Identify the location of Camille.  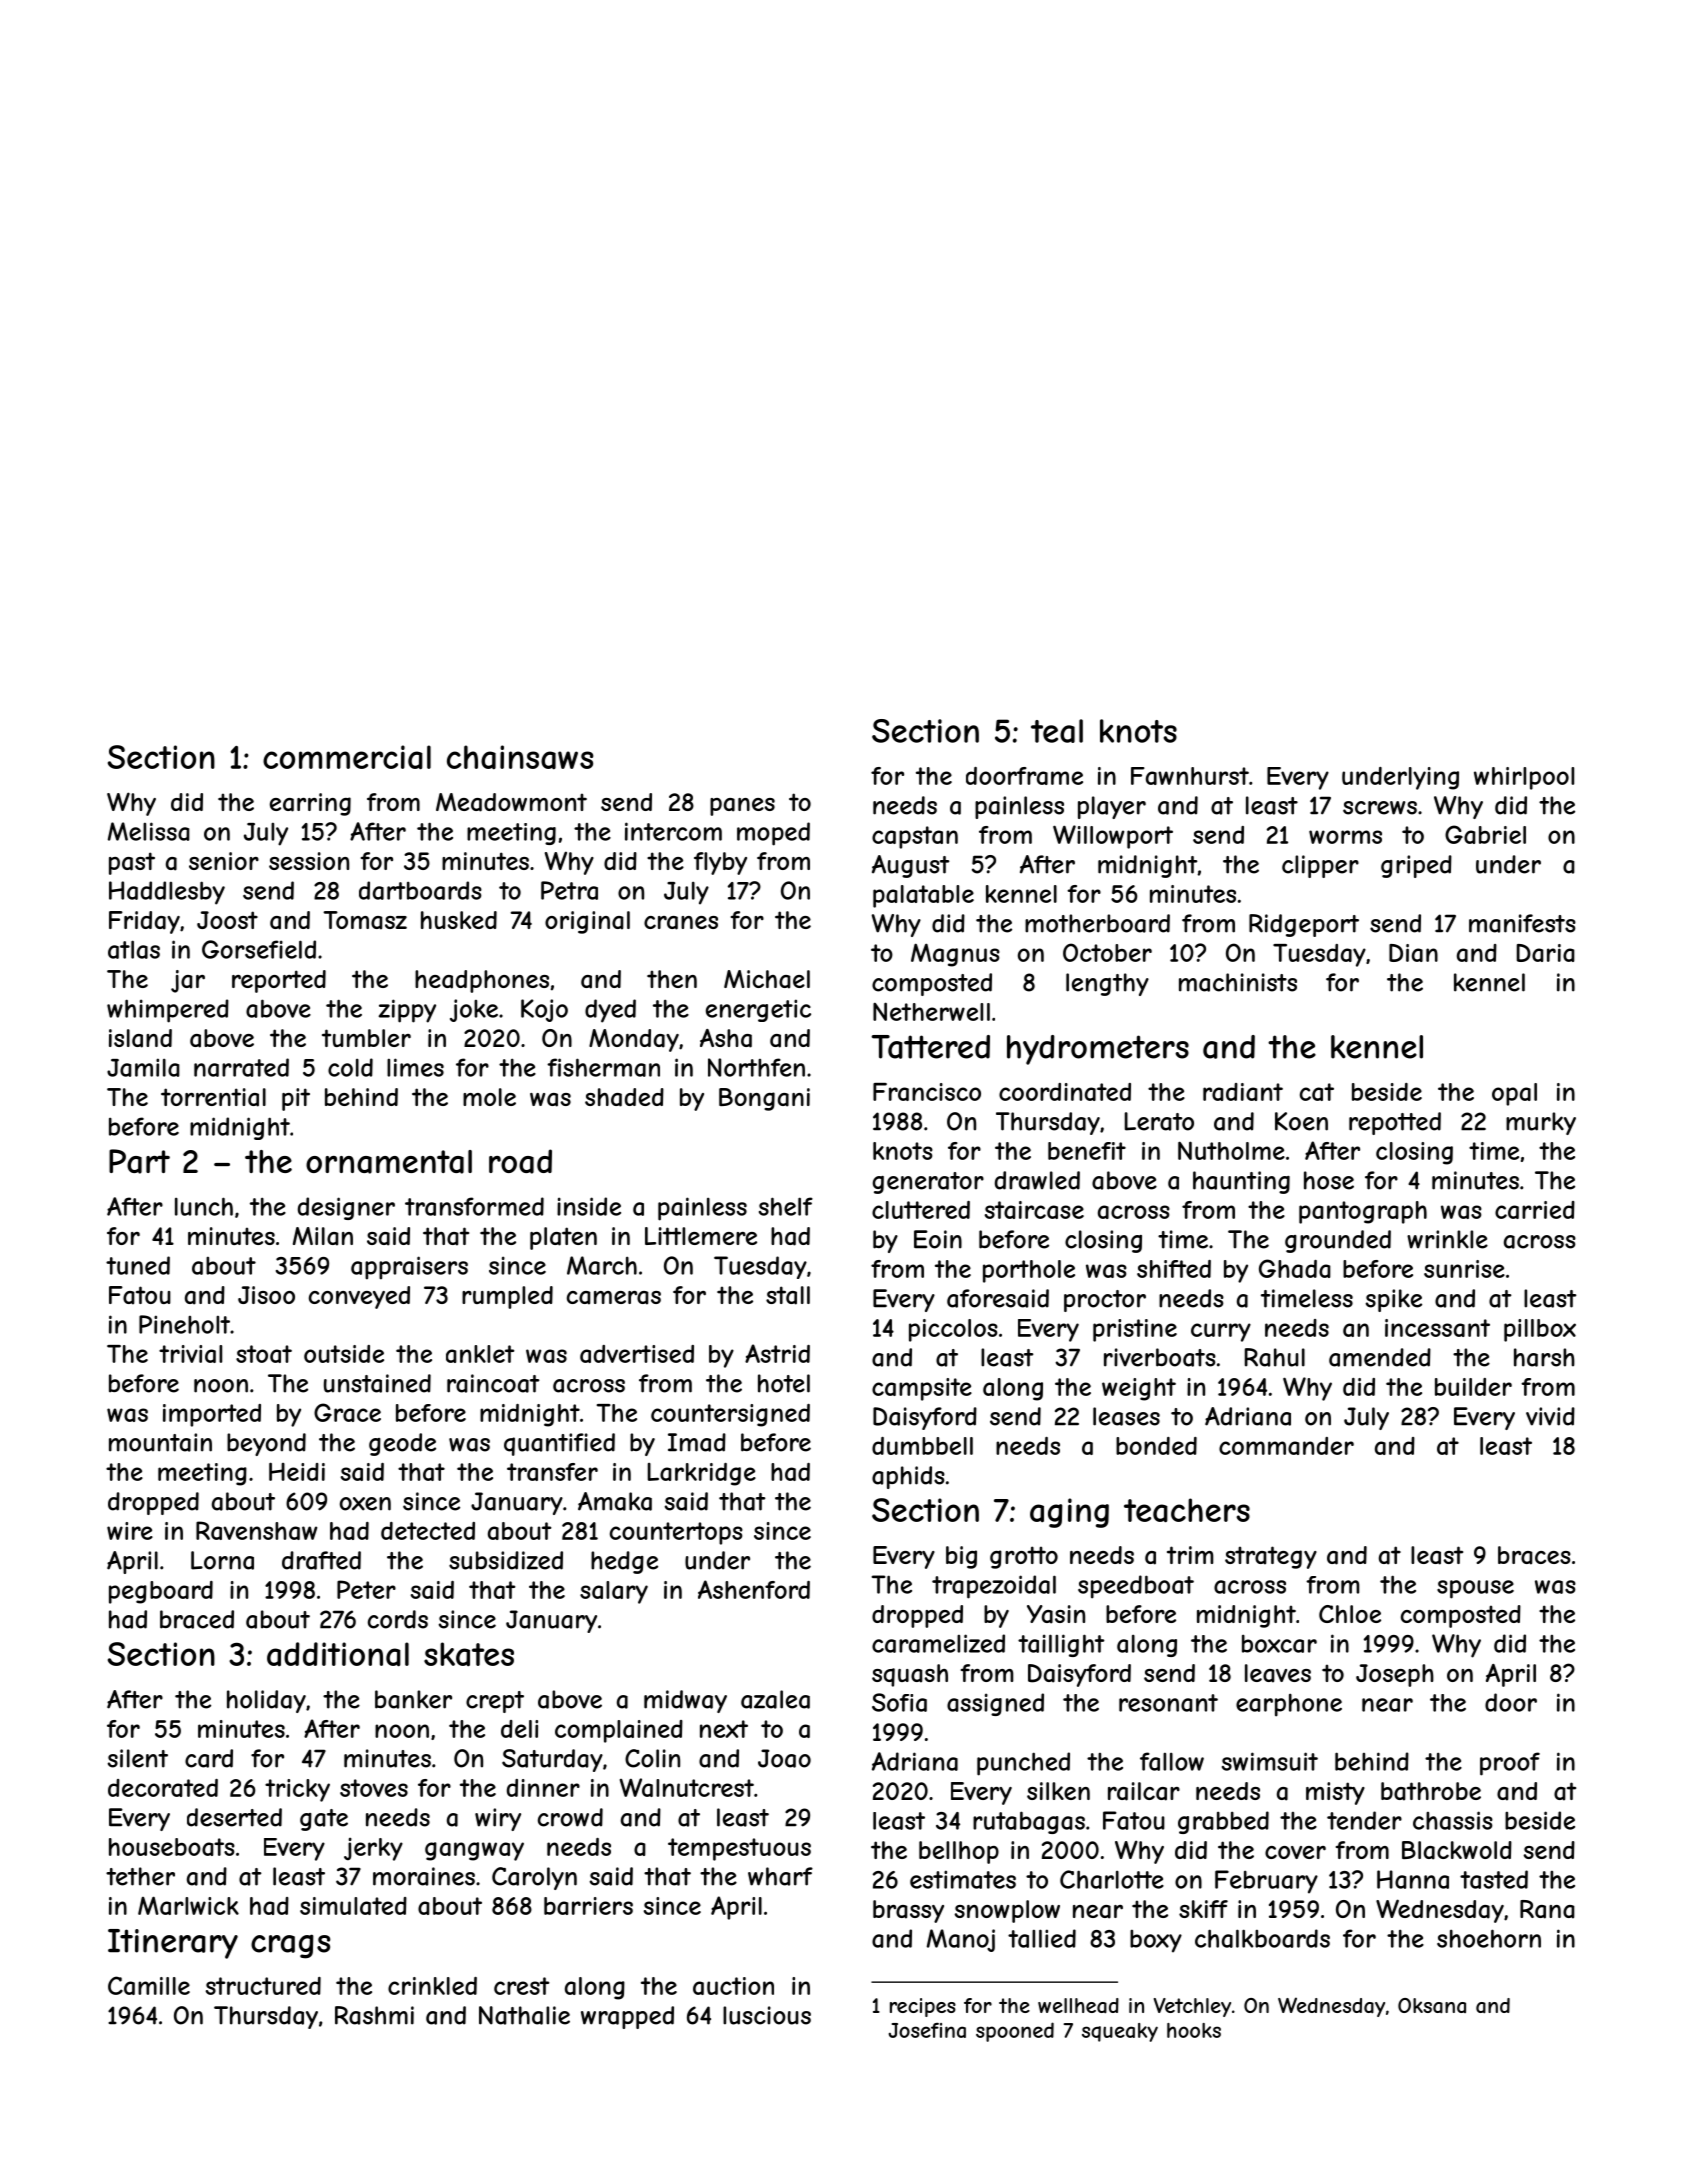
(149, 1985).
